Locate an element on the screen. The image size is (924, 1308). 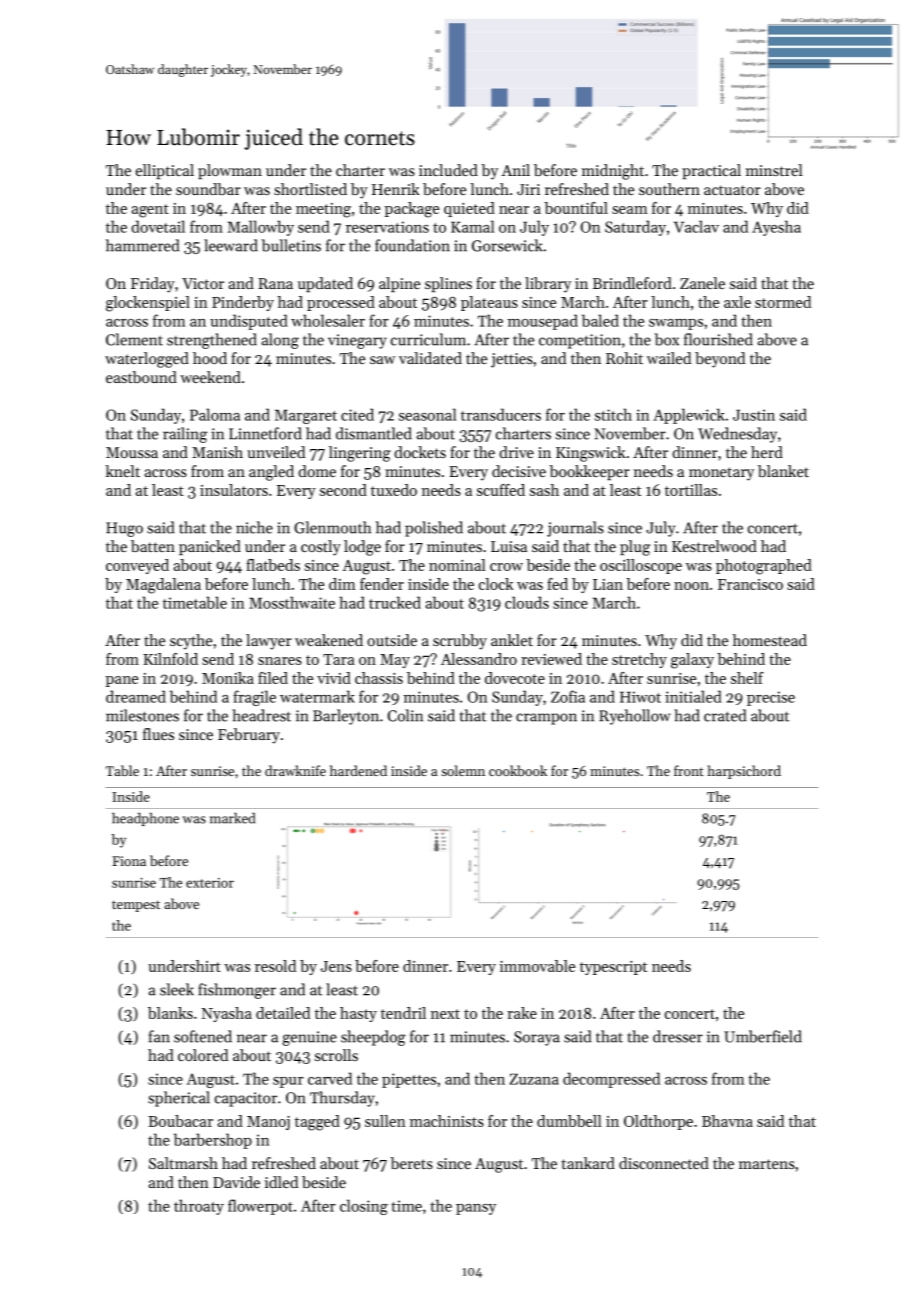
Umberfield is located at coordinates (763, 1036).
